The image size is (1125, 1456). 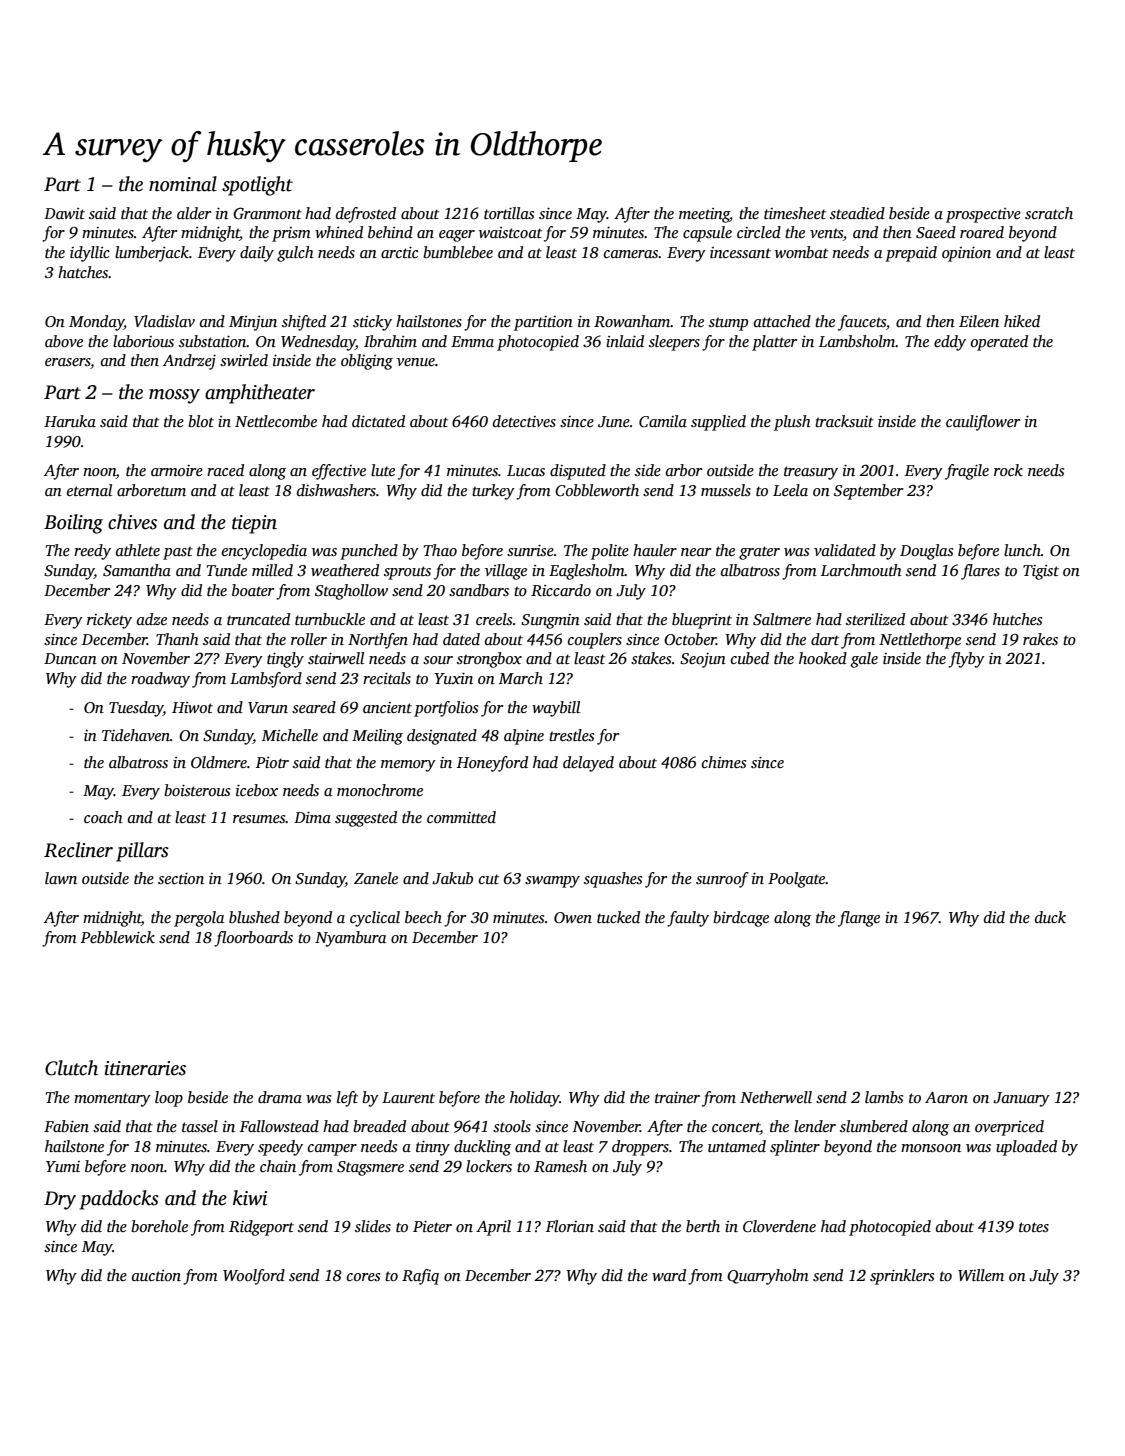 What do you see at coordinates (774, 343) in the screenshot?
I see `platter` at bounding box center [774, 343].
